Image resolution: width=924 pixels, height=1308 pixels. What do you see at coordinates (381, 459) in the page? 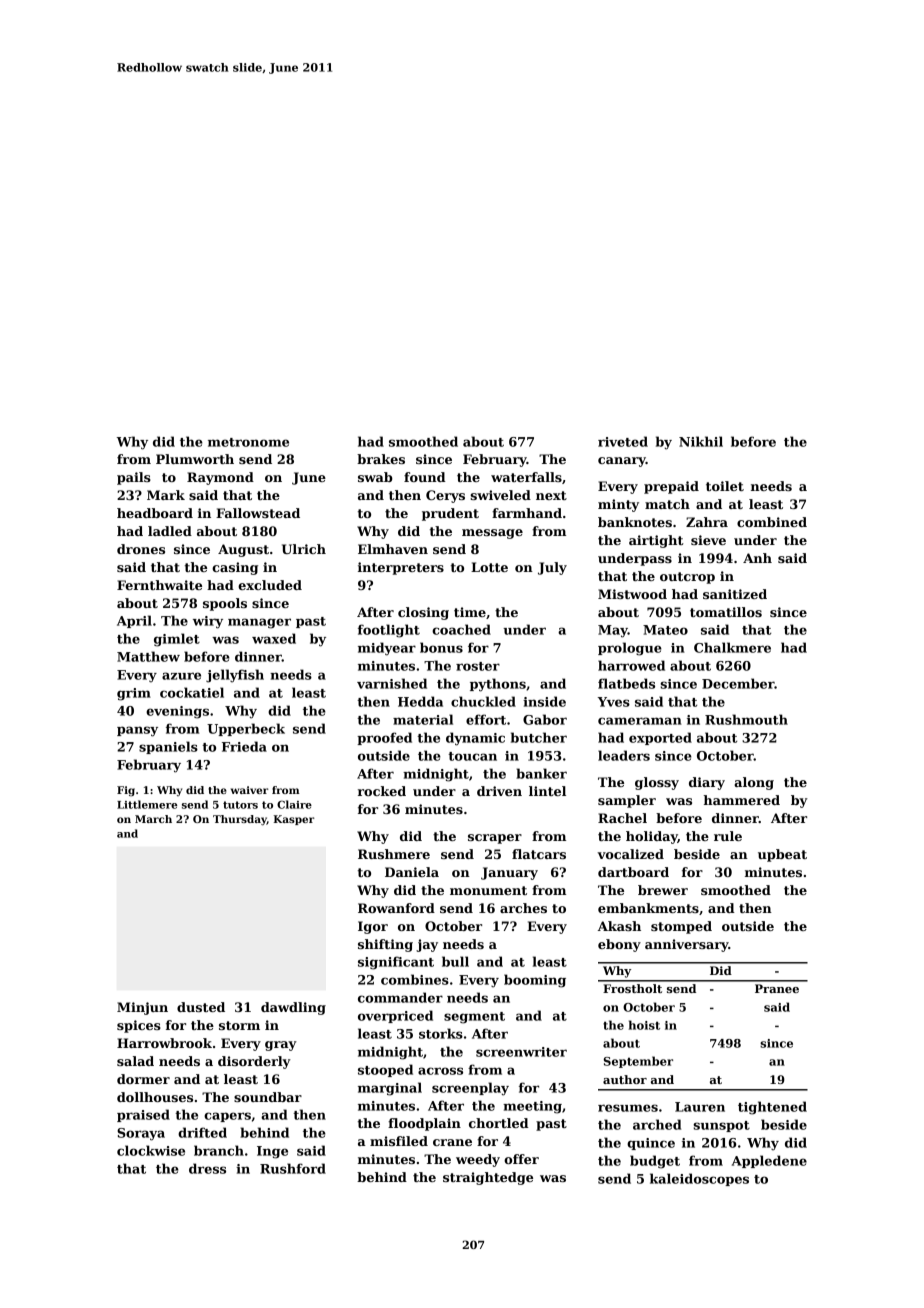
I see `brakes` at bounding box center [381, 459].
